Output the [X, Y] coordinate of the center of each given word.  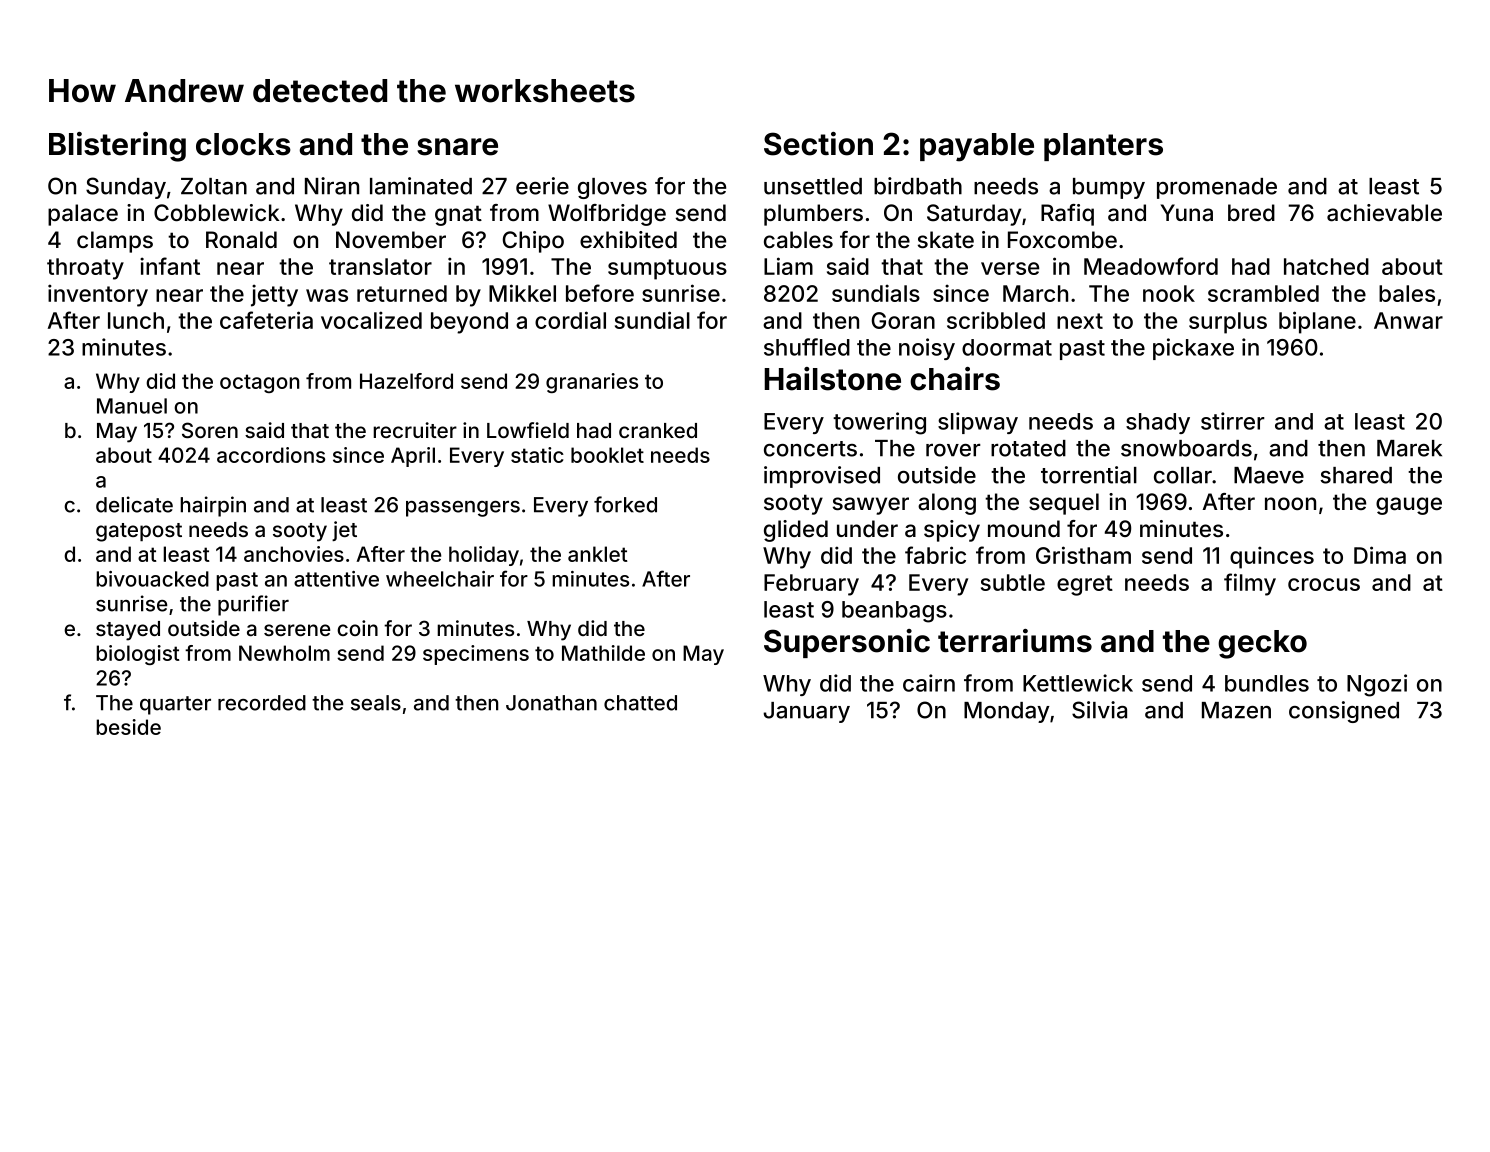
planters [1103, 147]
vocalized [371, 320]
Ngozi [1377, 685]
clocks [243, 144]
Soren [210, 430]
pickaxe [1193, 349]
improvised [822, 477]
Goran [903, 320]
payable [977, 147]
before [600, 293]
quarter [175, 705]
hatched [1326, 266]
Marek [1409, 448]
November [391, 239]
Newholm [284, 653]
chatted [640, 703]
